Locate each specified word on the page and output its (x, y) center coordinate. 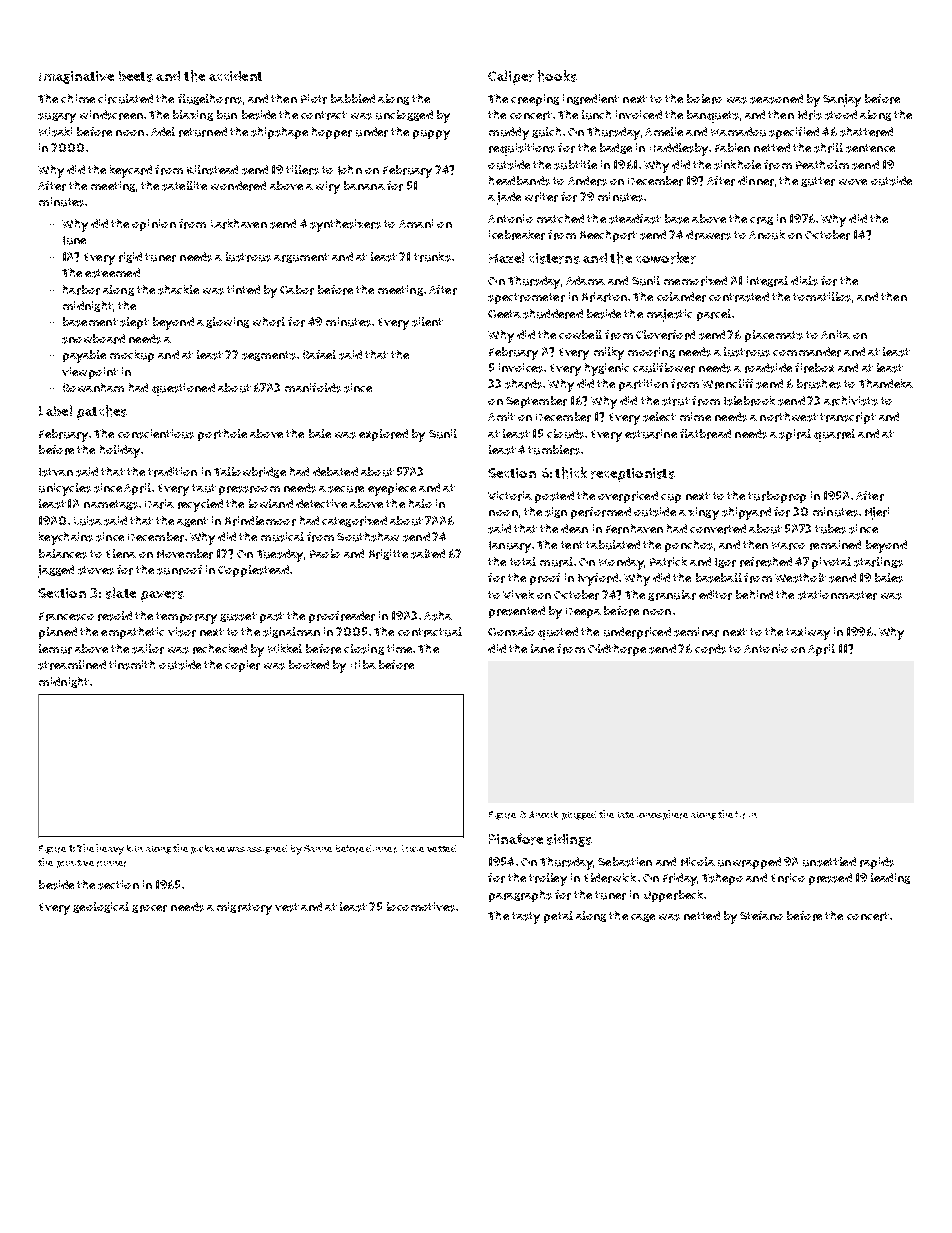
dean (574, 528)
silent (427, 322)
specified (794, 133)
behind (754, 594)
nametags (111, 505)
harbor (81, 290)
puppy (431, 135)
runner (111, 864)
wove (853, 182)
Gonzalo (511, 631)
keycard (131, 171)
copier (242, 666)
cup (671, 498)
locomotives (421, 907)
